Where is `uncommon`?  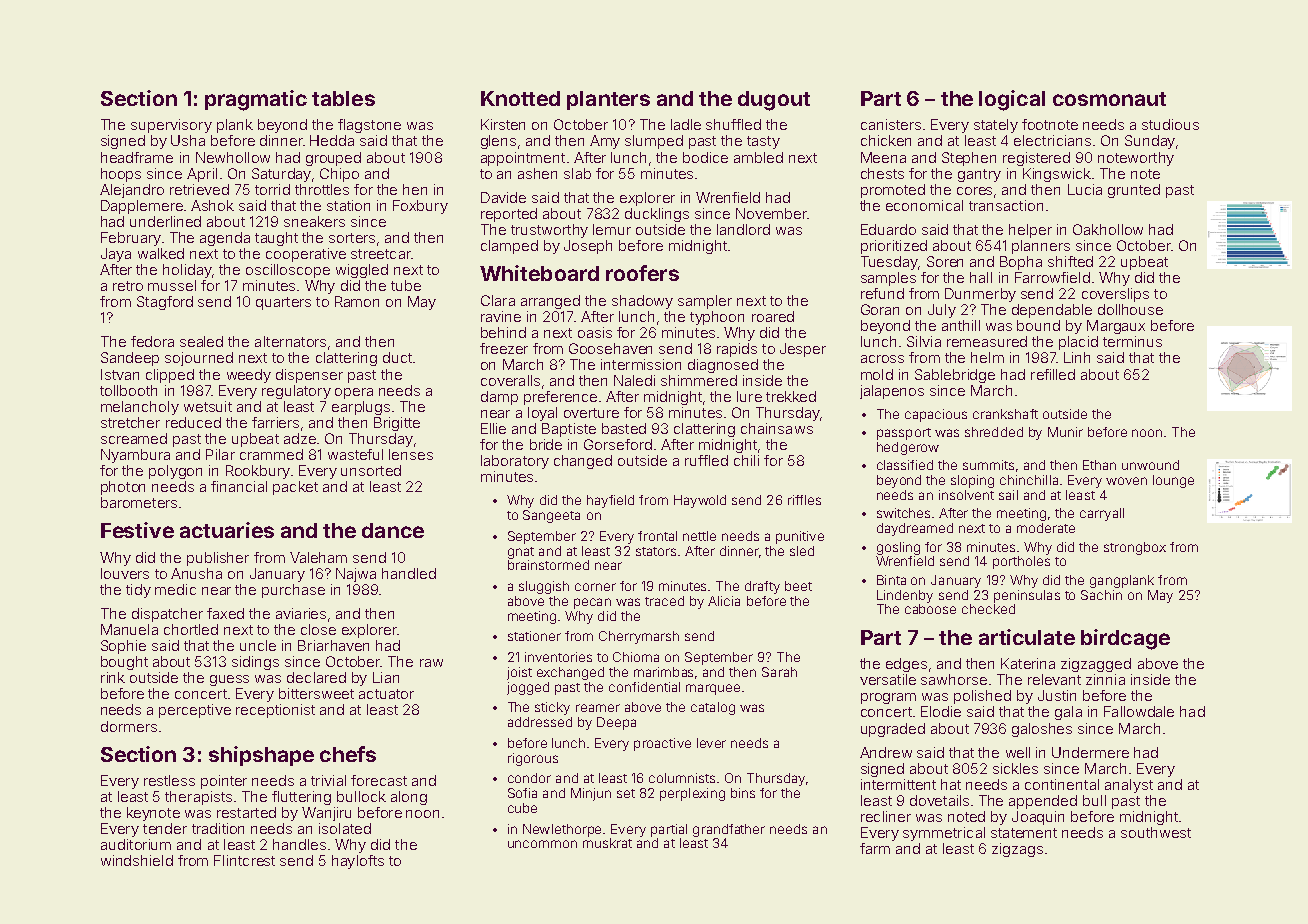
uncommon is located at coordinates (542, 844).
